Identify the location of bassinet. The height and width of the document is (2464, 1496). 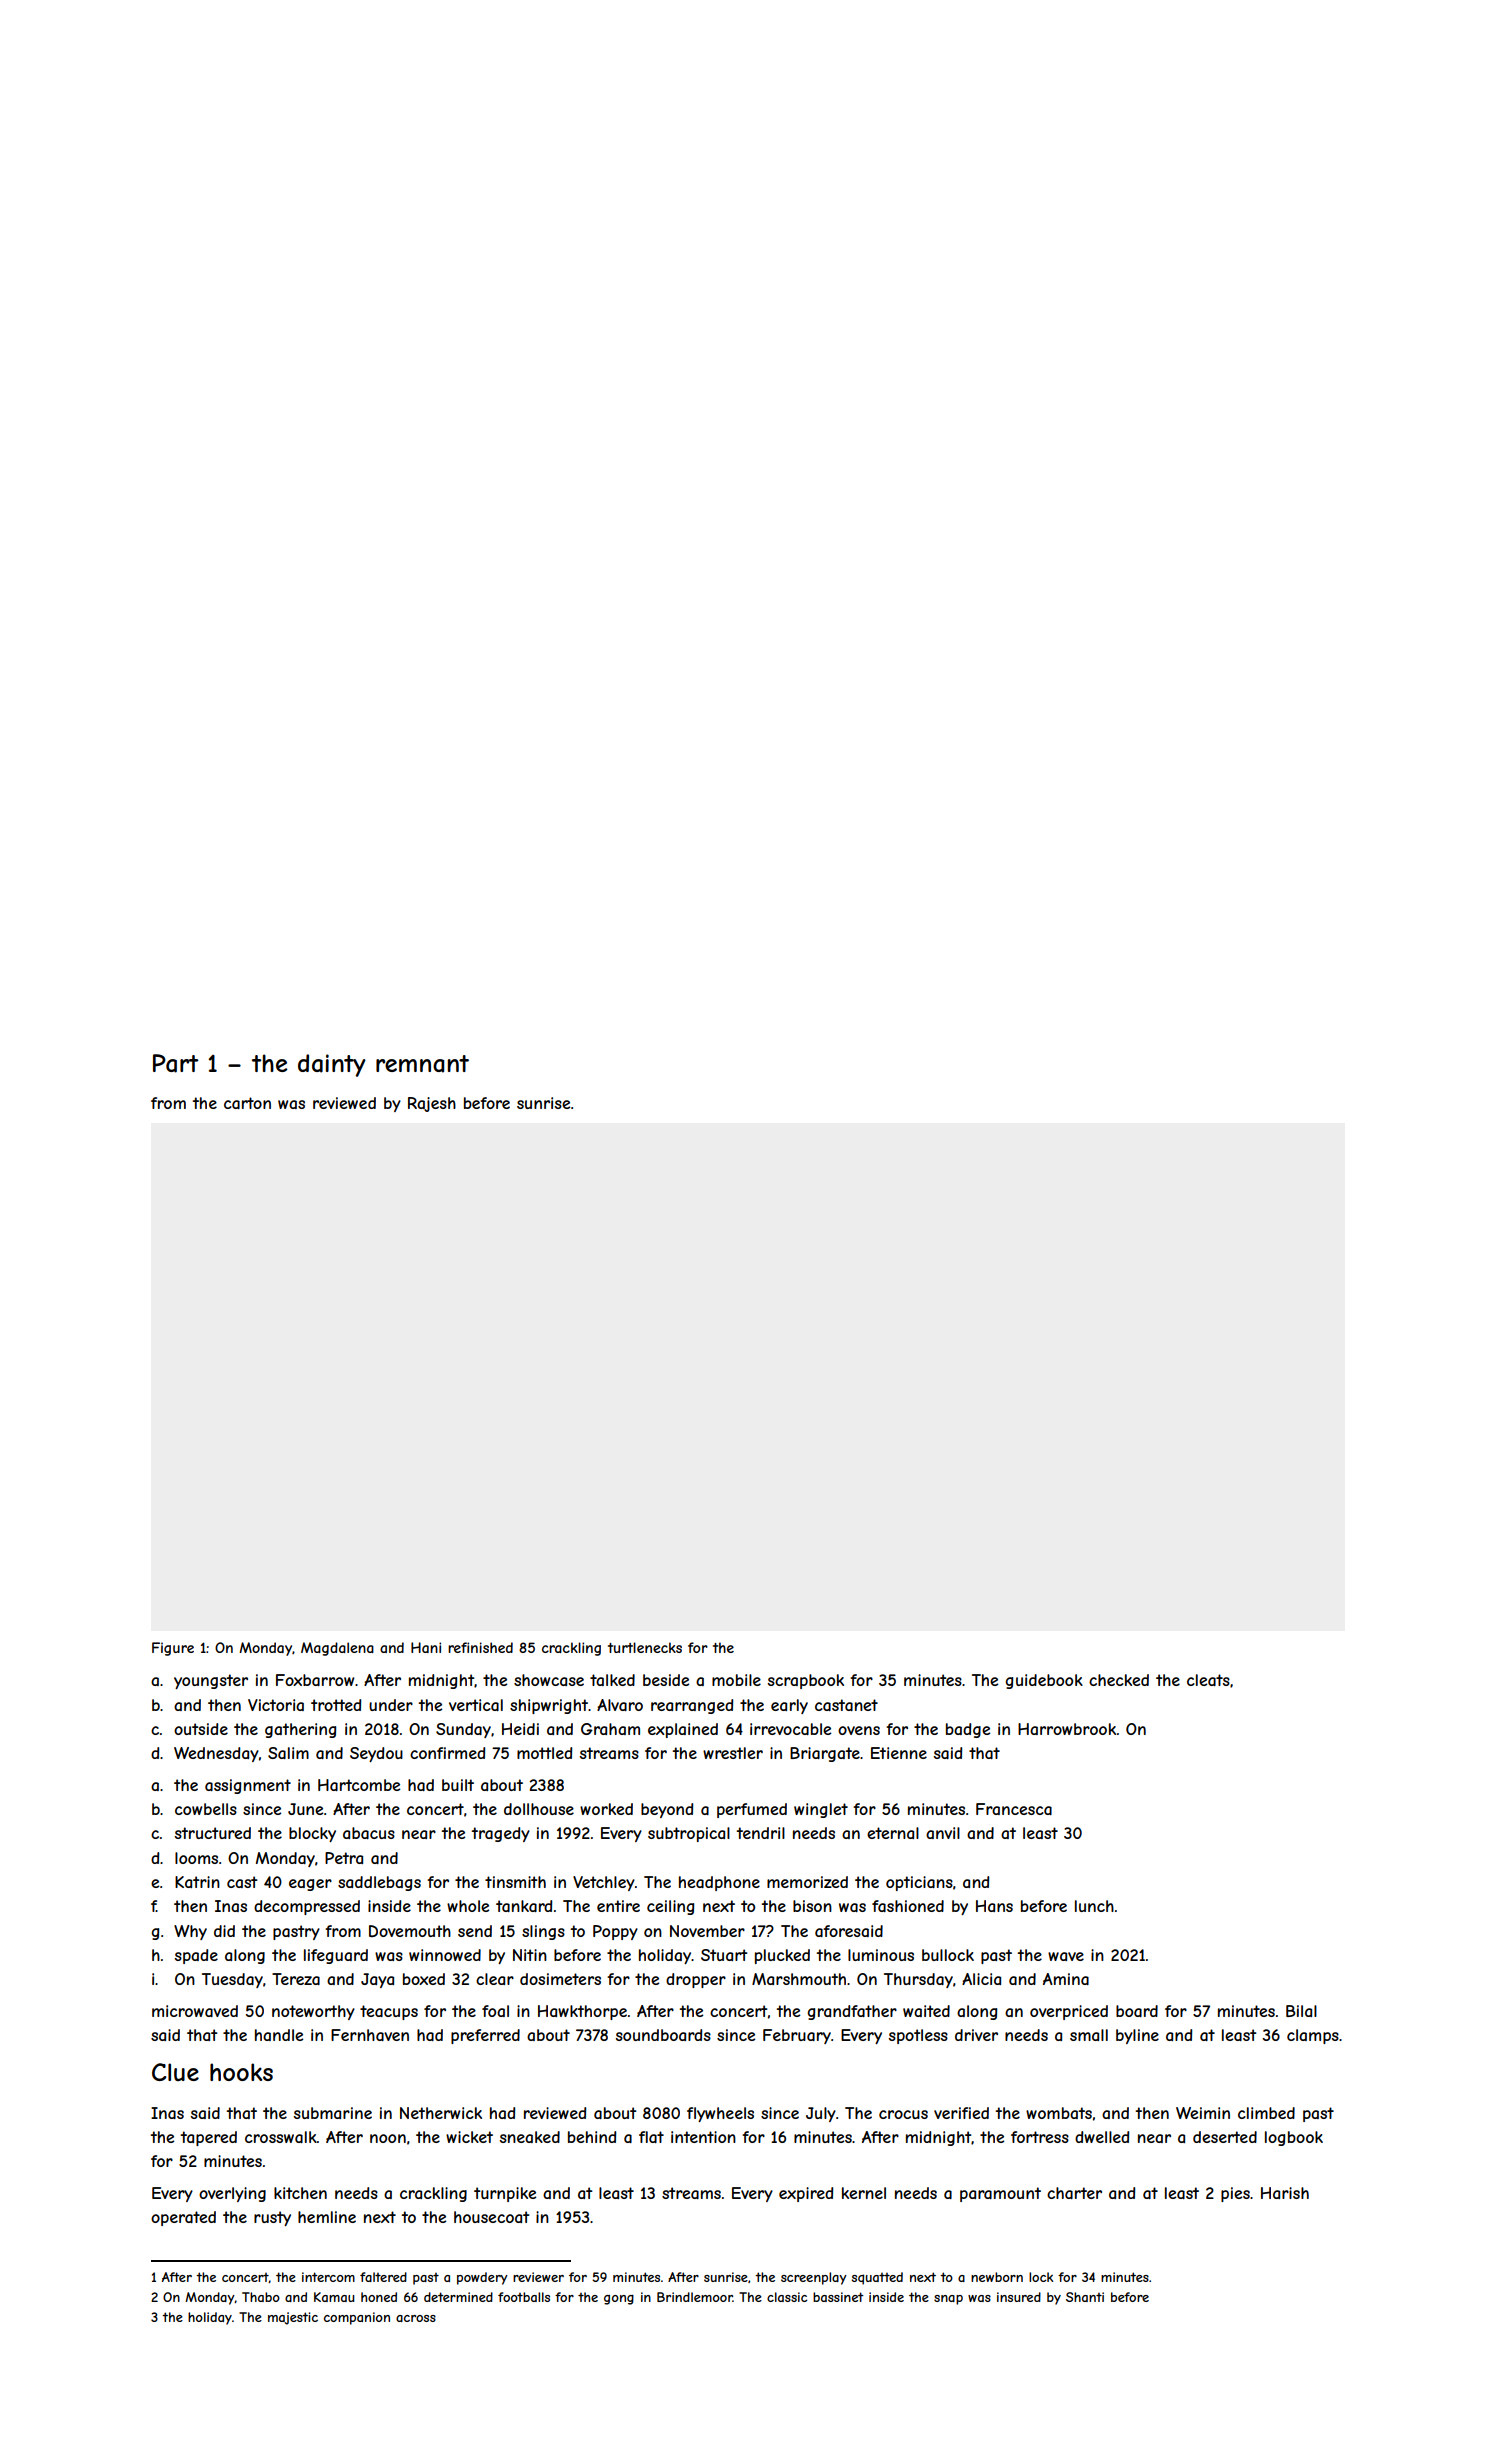
(838, 2297).
